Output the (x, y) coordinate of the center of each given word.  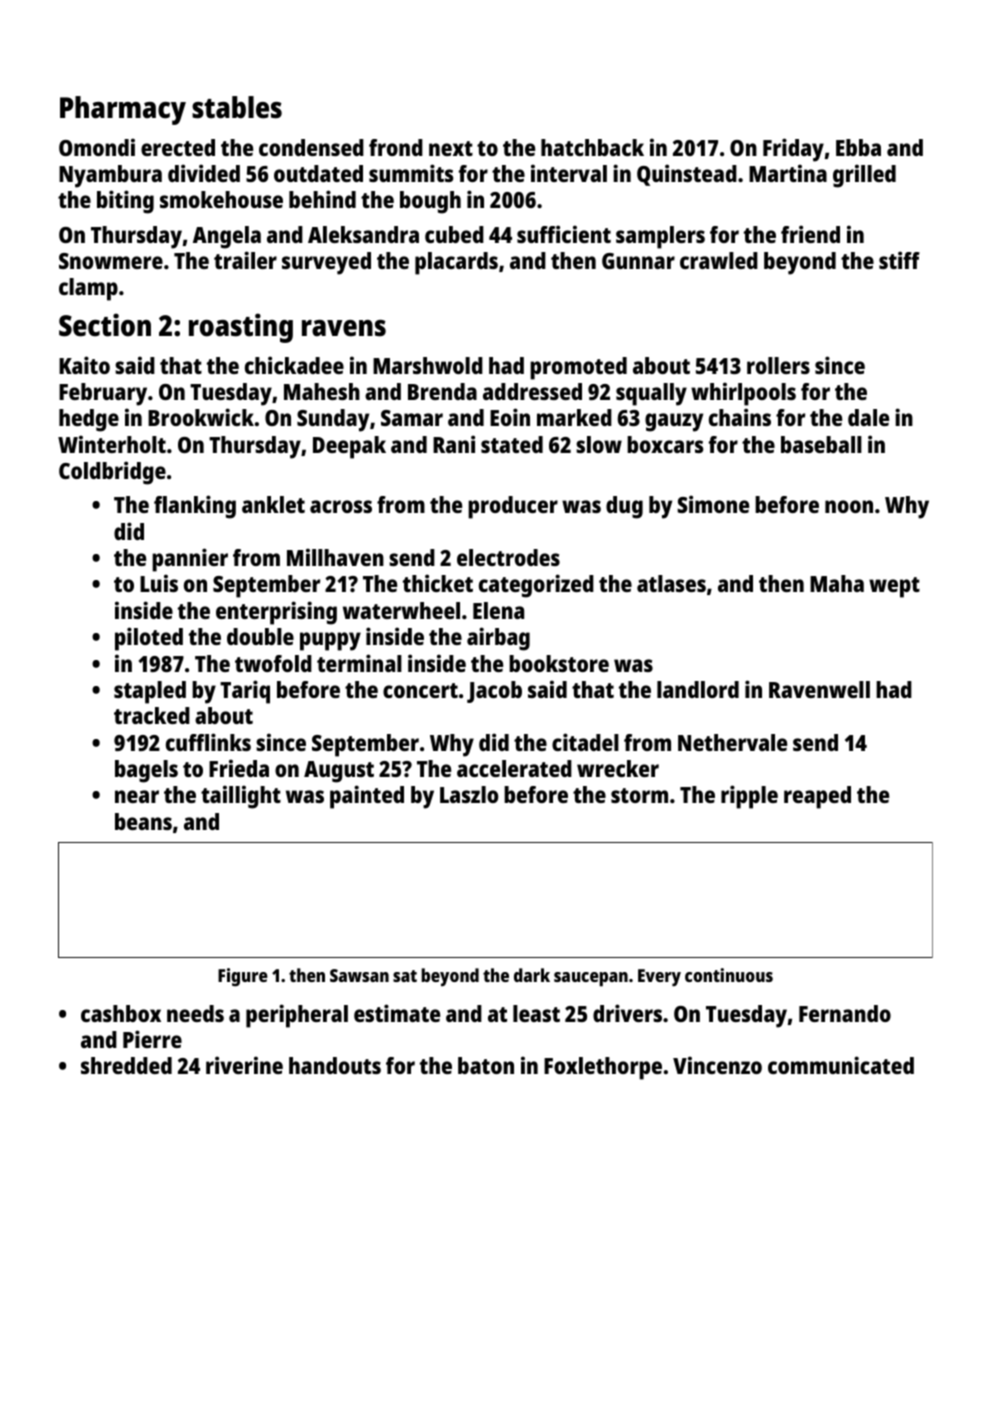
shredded (126, 1065)
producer (513, 507)
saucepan (591, 979)
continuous (729, 975)
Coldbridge (112, 473)
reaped (817, 797)
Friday (793, 150)
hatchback (592, 147)
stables (237, 107)
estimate (397, 1013)
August (339, 772)
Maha (837, 583)
